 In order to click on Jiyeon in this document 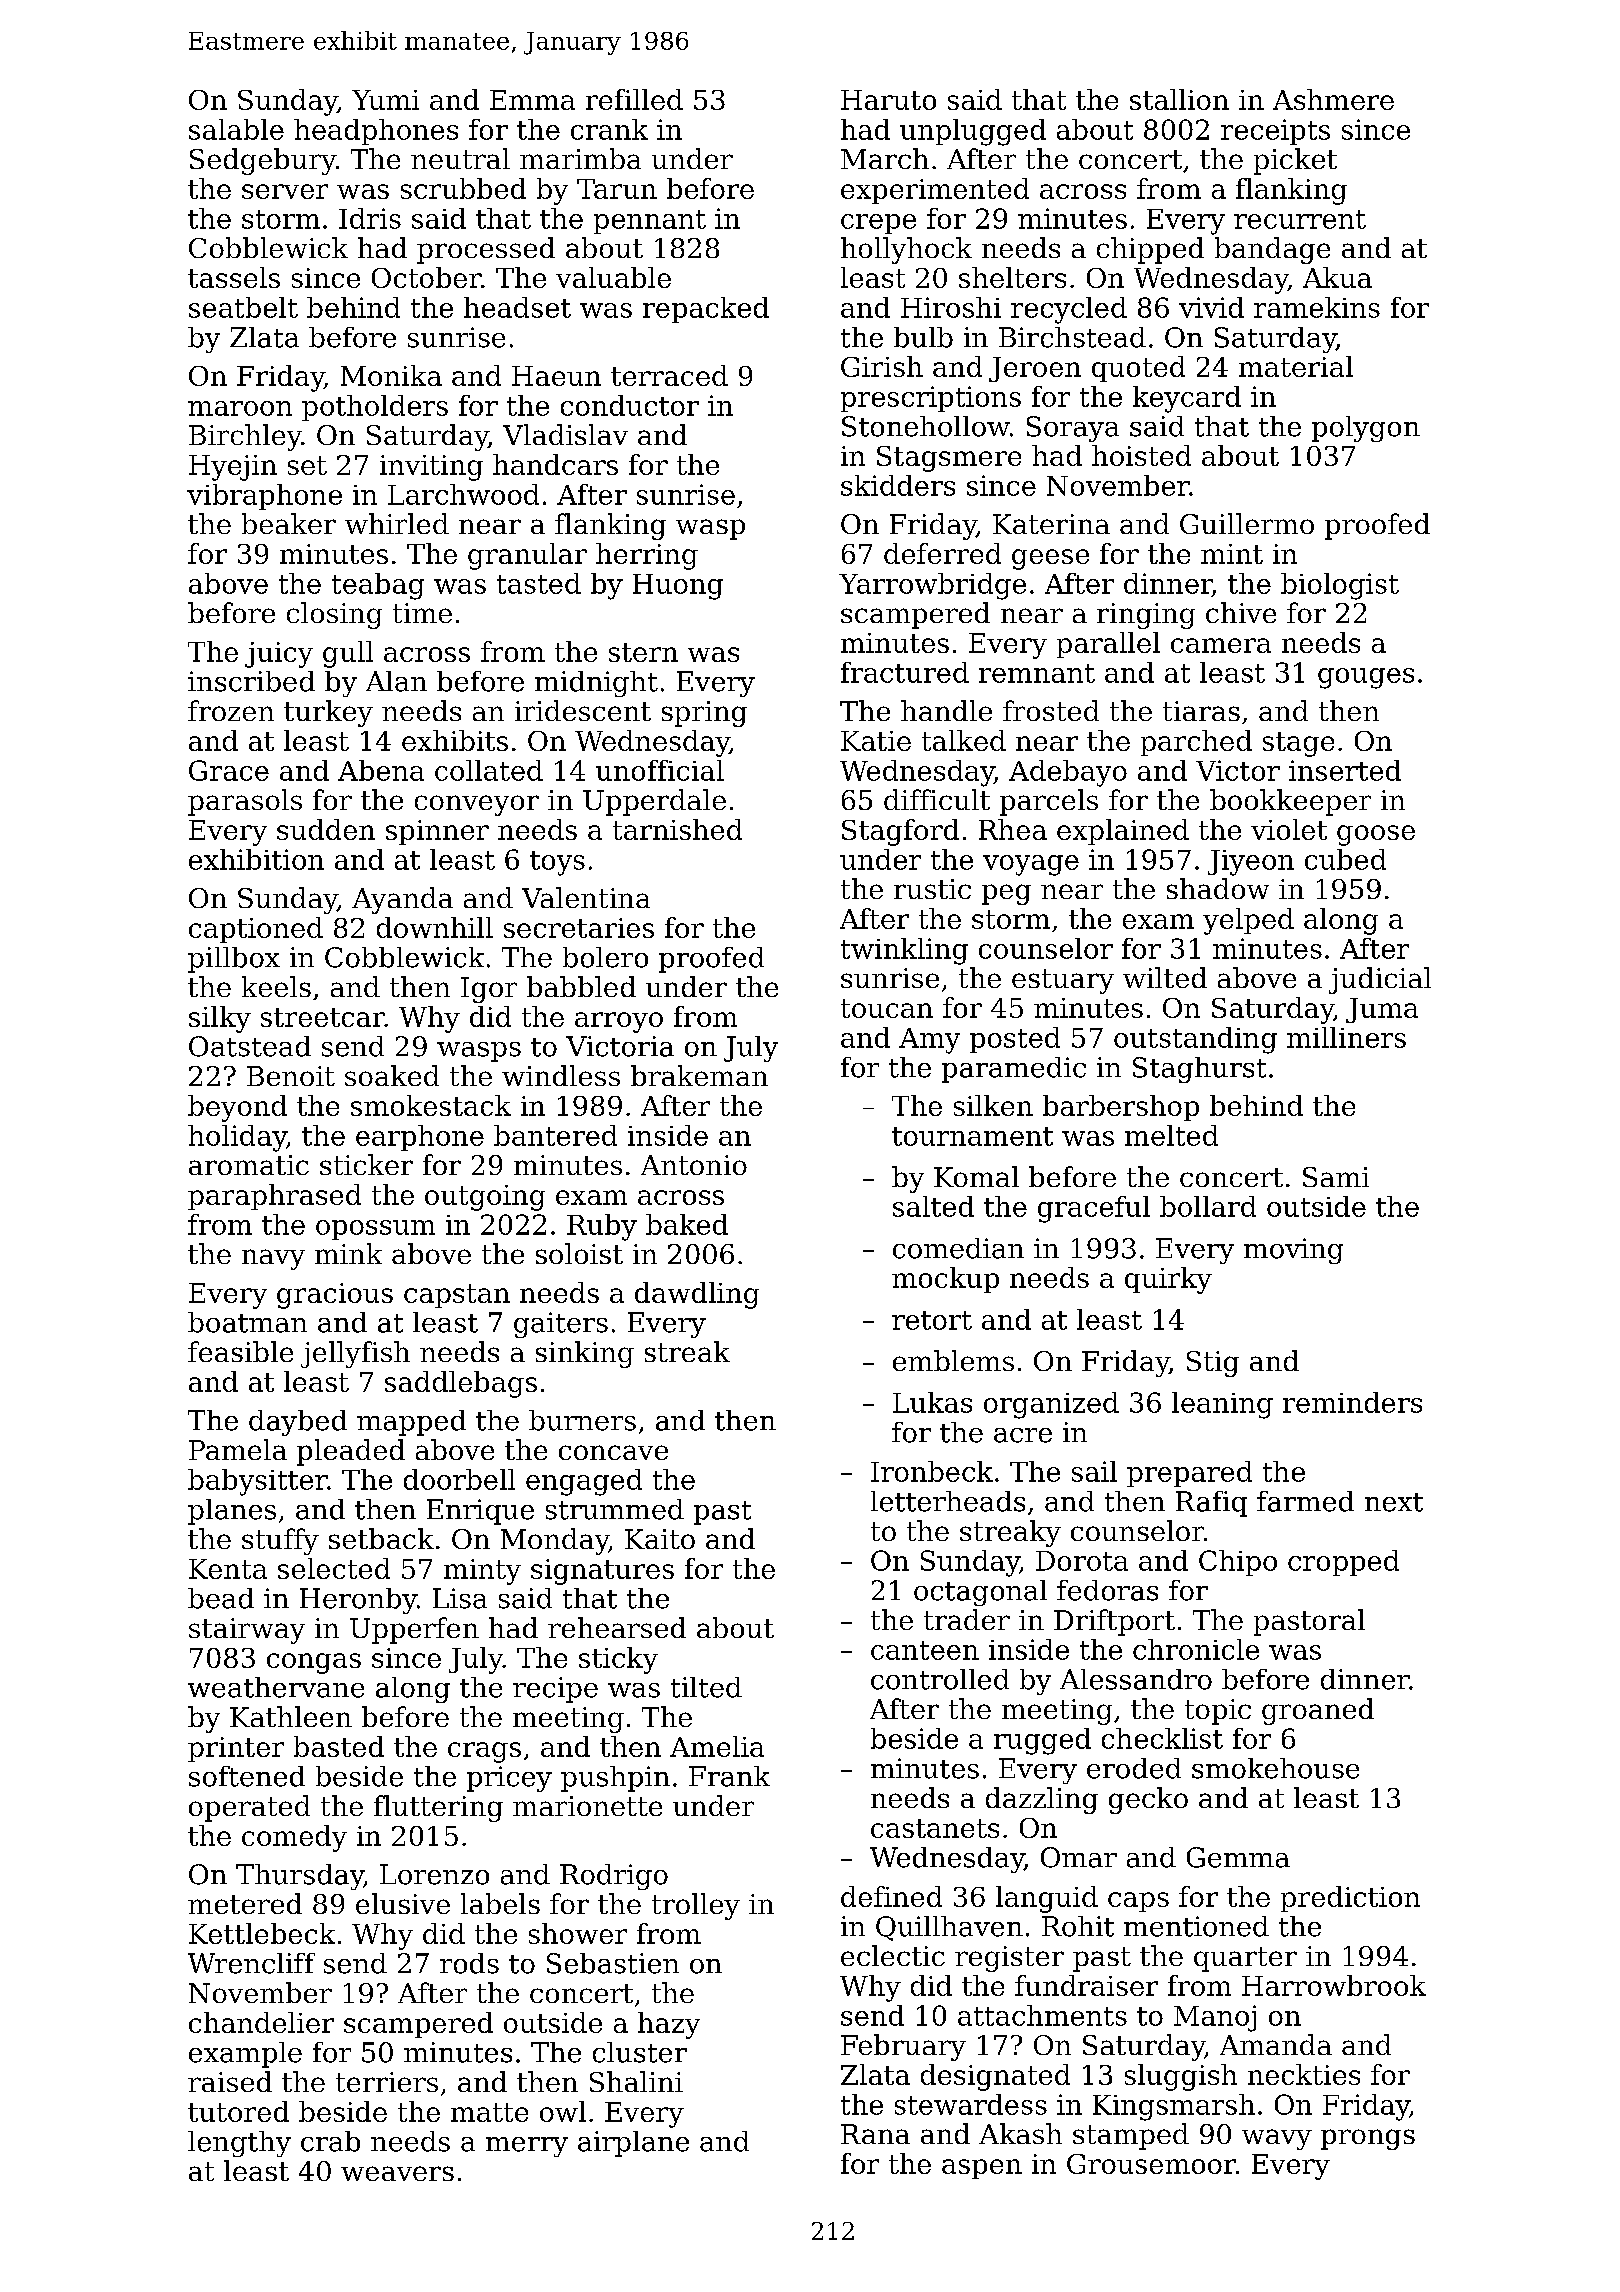, I will do `click(1251, 863)`.
